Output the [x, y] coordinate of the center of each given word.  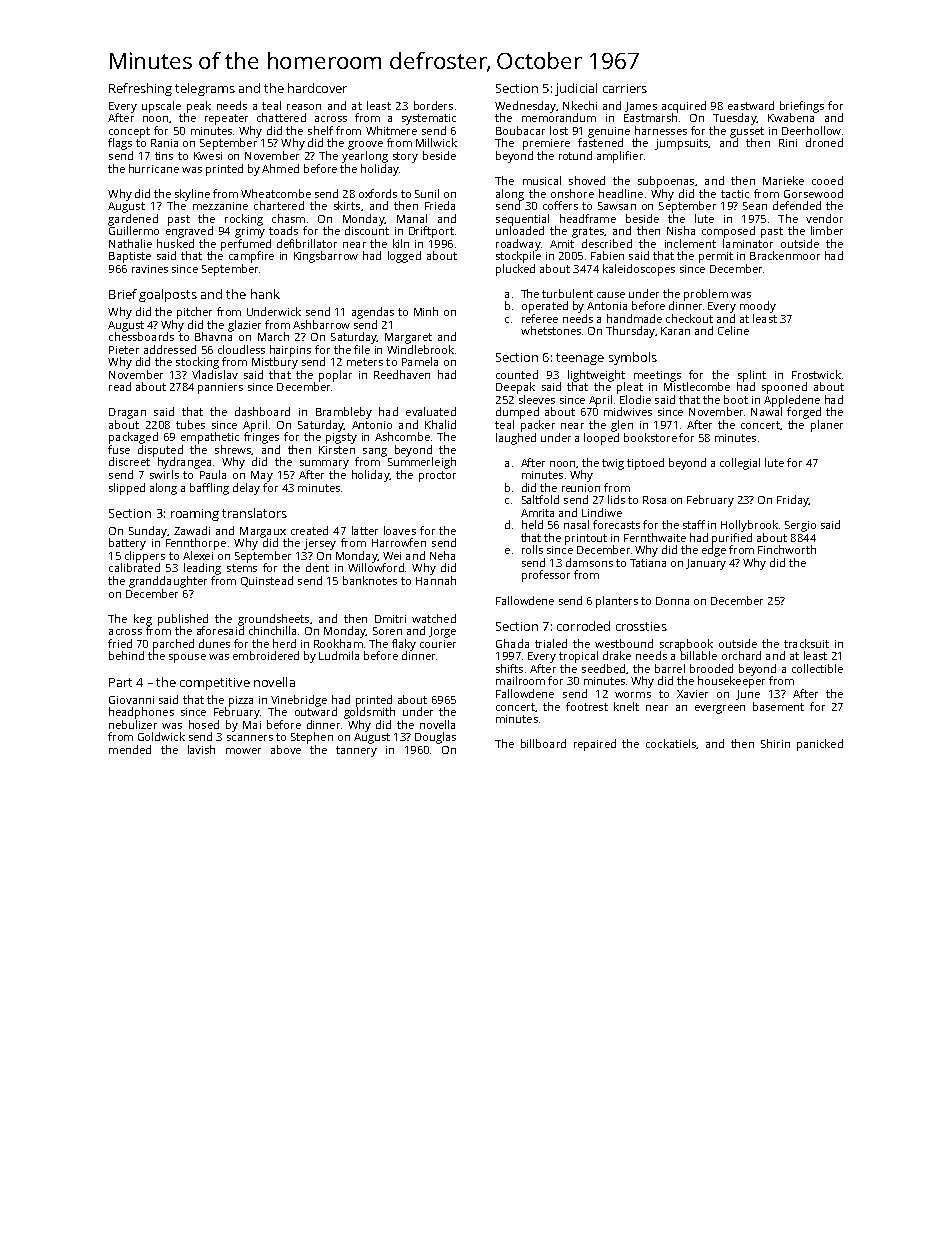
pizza [241, 701]
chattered [281, 117]
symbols [633, 358]
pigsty [341, 438]
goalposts [168, 295]
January [706, 564]
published [183, 620]
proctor [437, 476]
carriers [625, 88]
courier [438, 644]
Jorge [442, 632]
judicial [576, 89]
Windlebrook [420, 349]
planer [827, 426]
